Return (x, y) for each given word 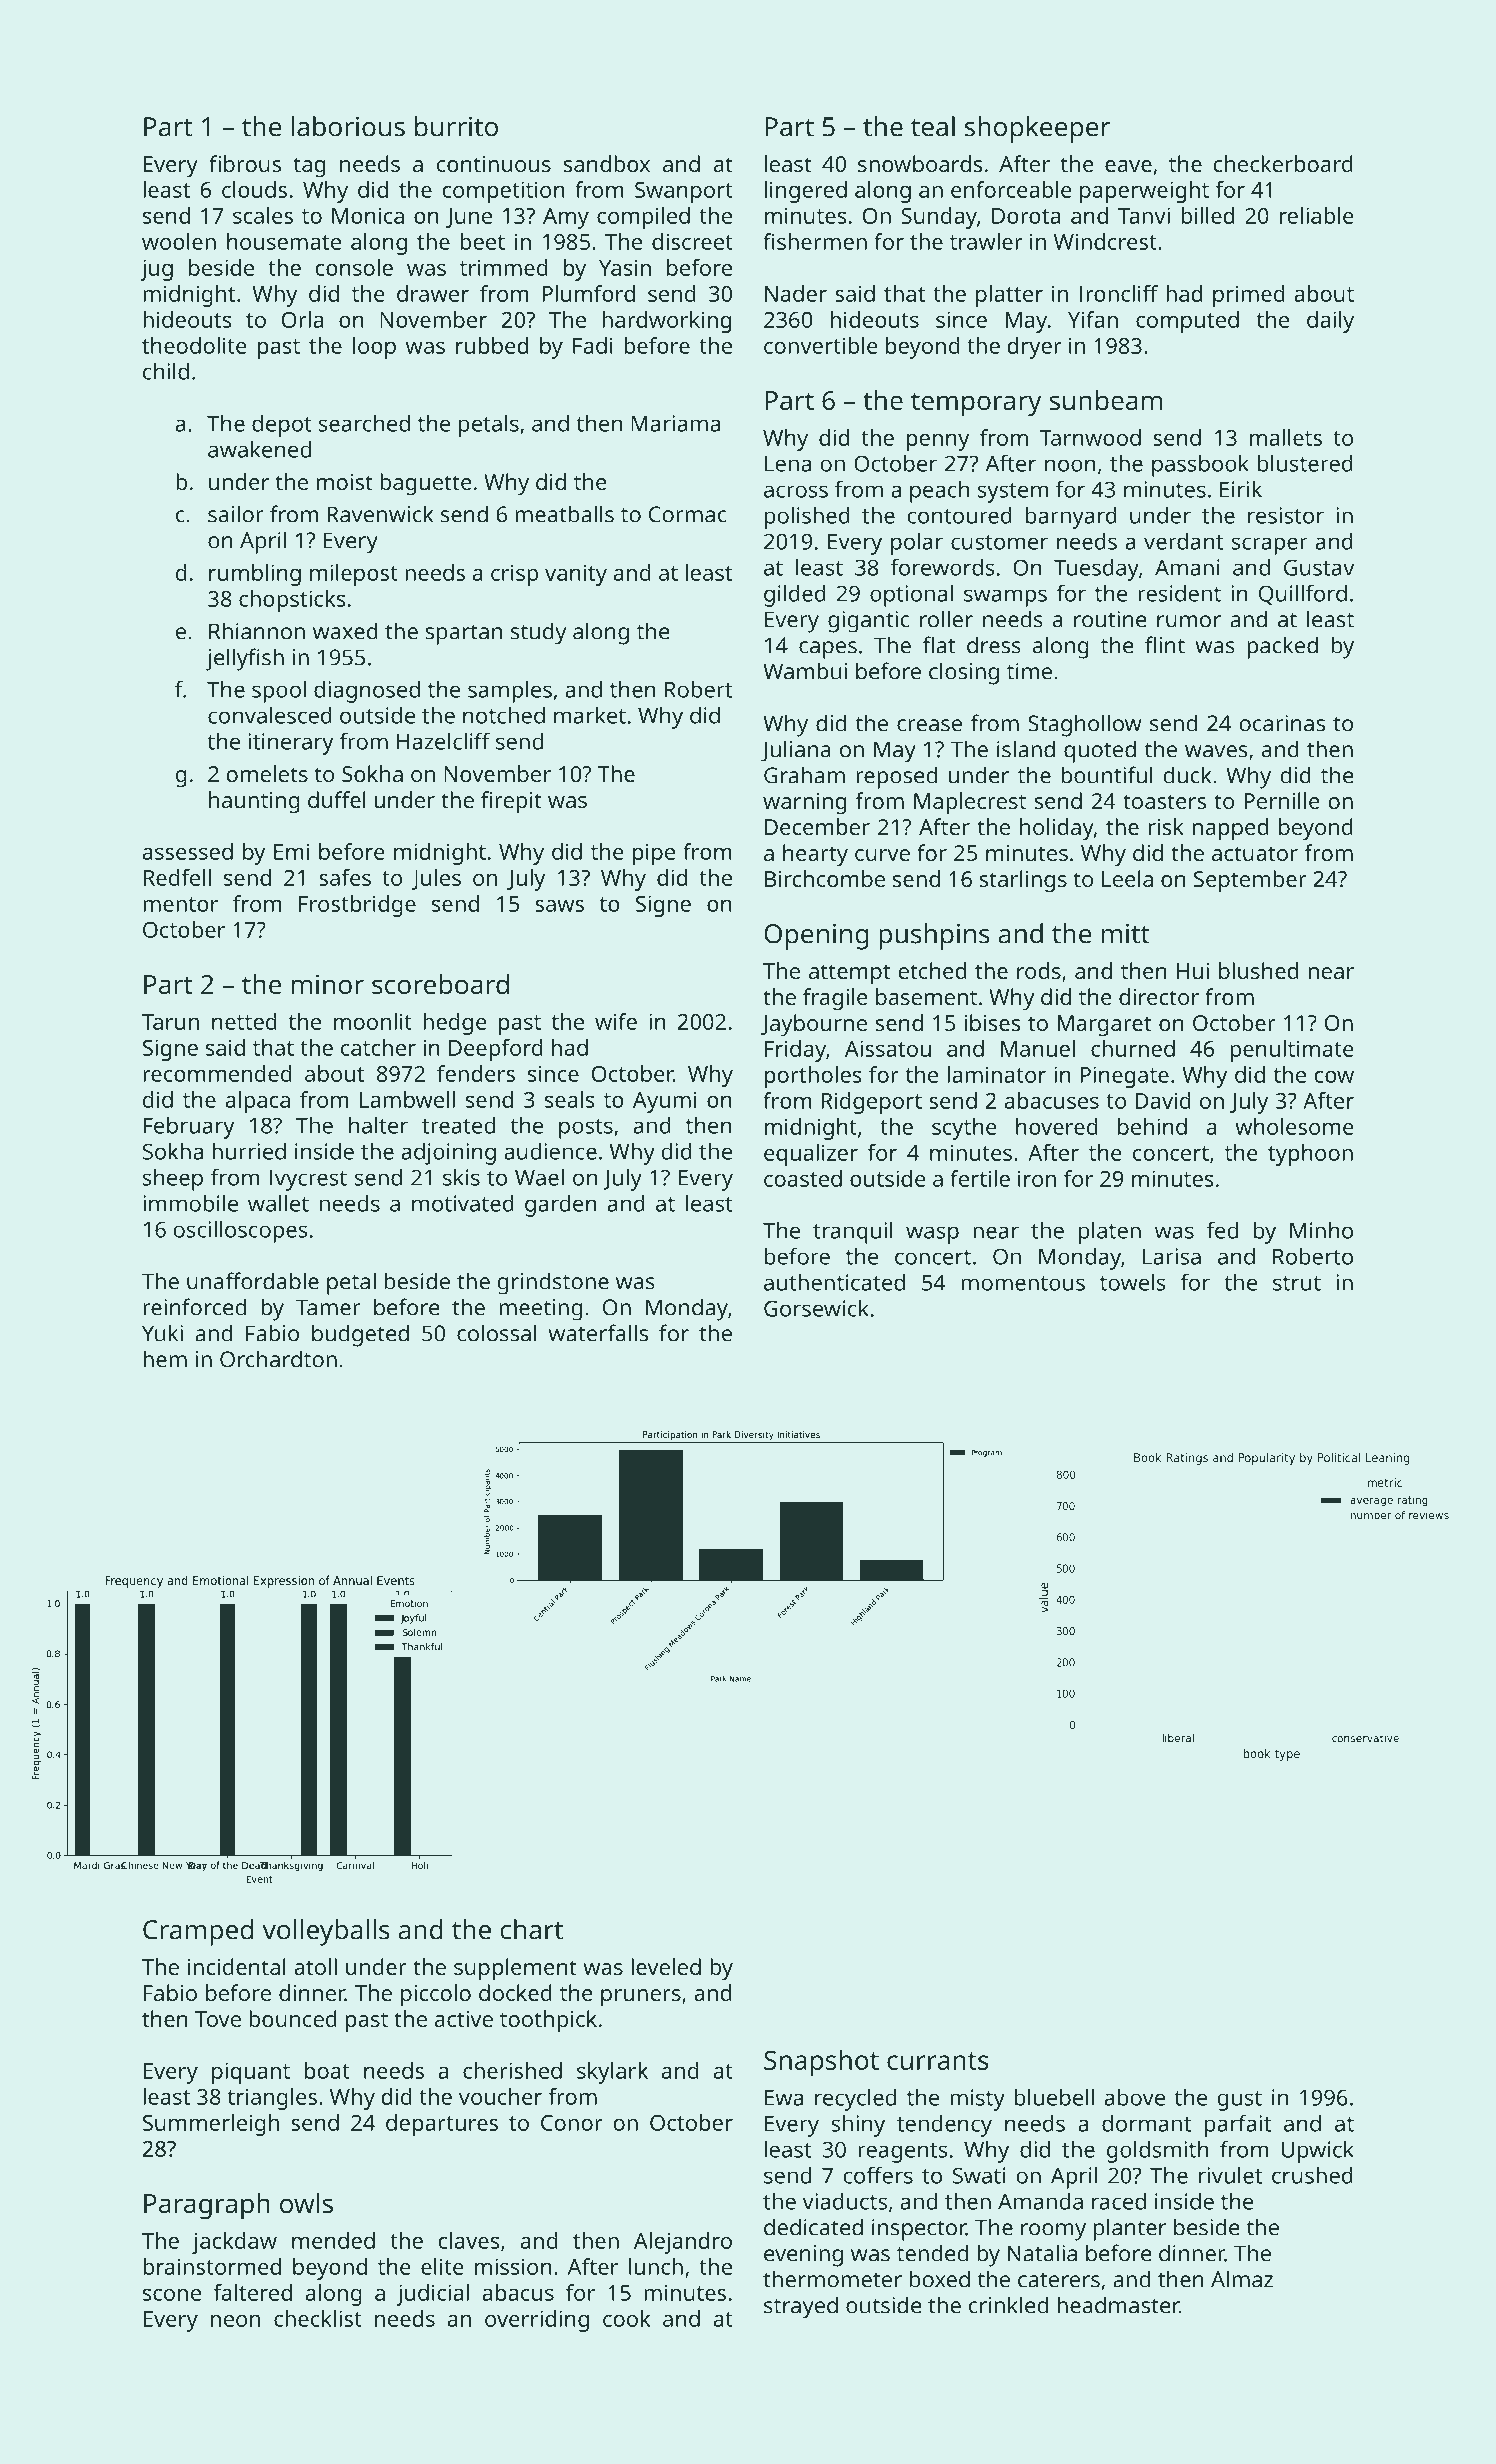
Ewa (784, 2098)
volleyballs (326, 1932)
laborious (348, 126)
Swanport (684, 192)
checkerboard (1283, 163)
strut (1297, 1283)
